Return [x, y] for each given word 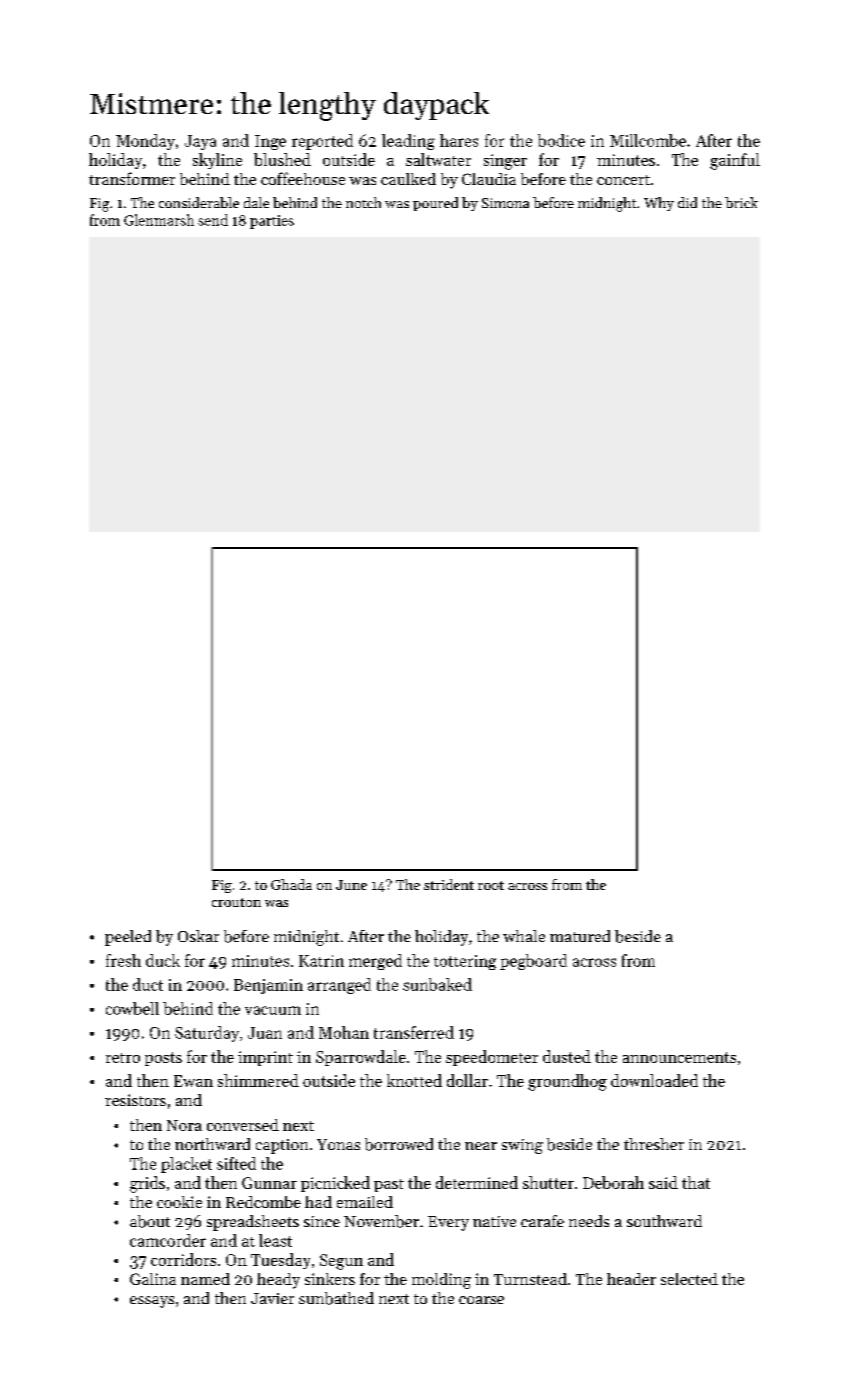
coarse [481, 1300]
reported [322, 142]
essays [152, 1302]
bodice [561, 140]
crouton [236, 902]
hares [459, 140]
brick [741, 202]
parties [272, 222]
